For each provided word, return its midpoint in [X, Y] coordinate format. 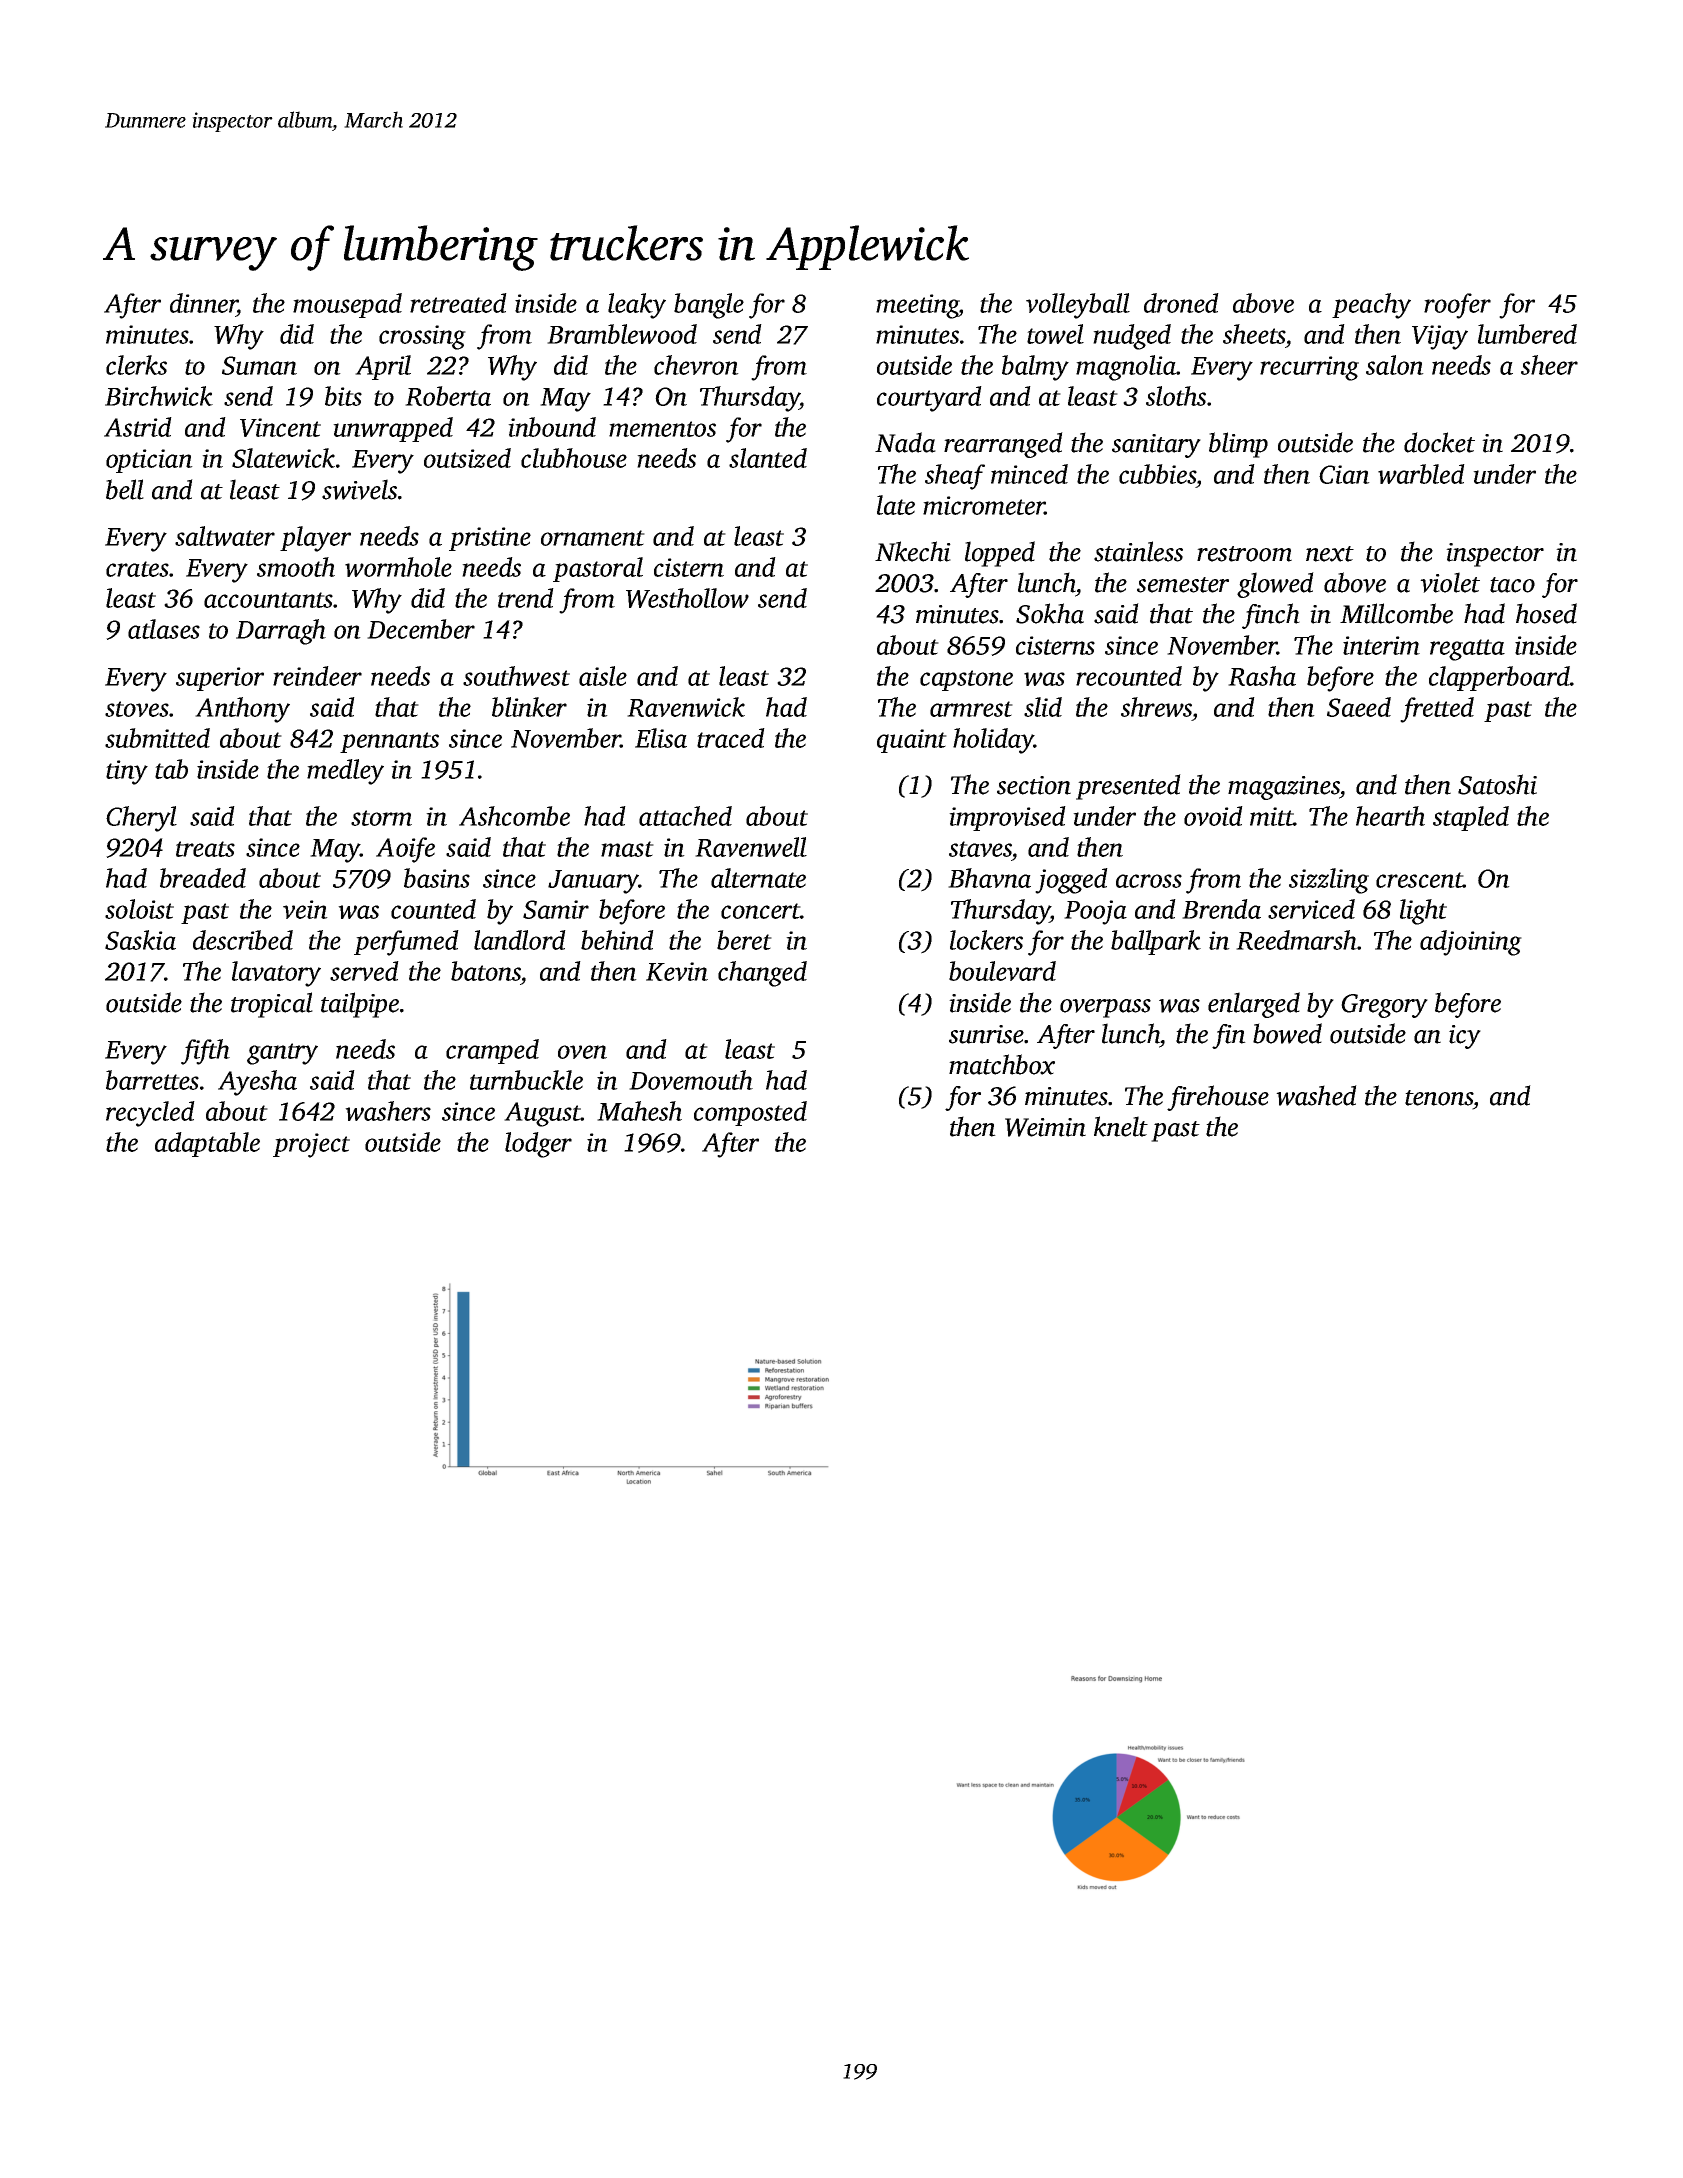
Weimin [1045, 1127]
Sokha [1050, 613]
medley [345, 772]
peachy [1371, 306]
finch [1271, 616]
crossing [422, 337]
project [311, 1145]
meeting [917, 306]
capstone [966, 680]
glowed [1275, 585]
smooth [296, 567]
